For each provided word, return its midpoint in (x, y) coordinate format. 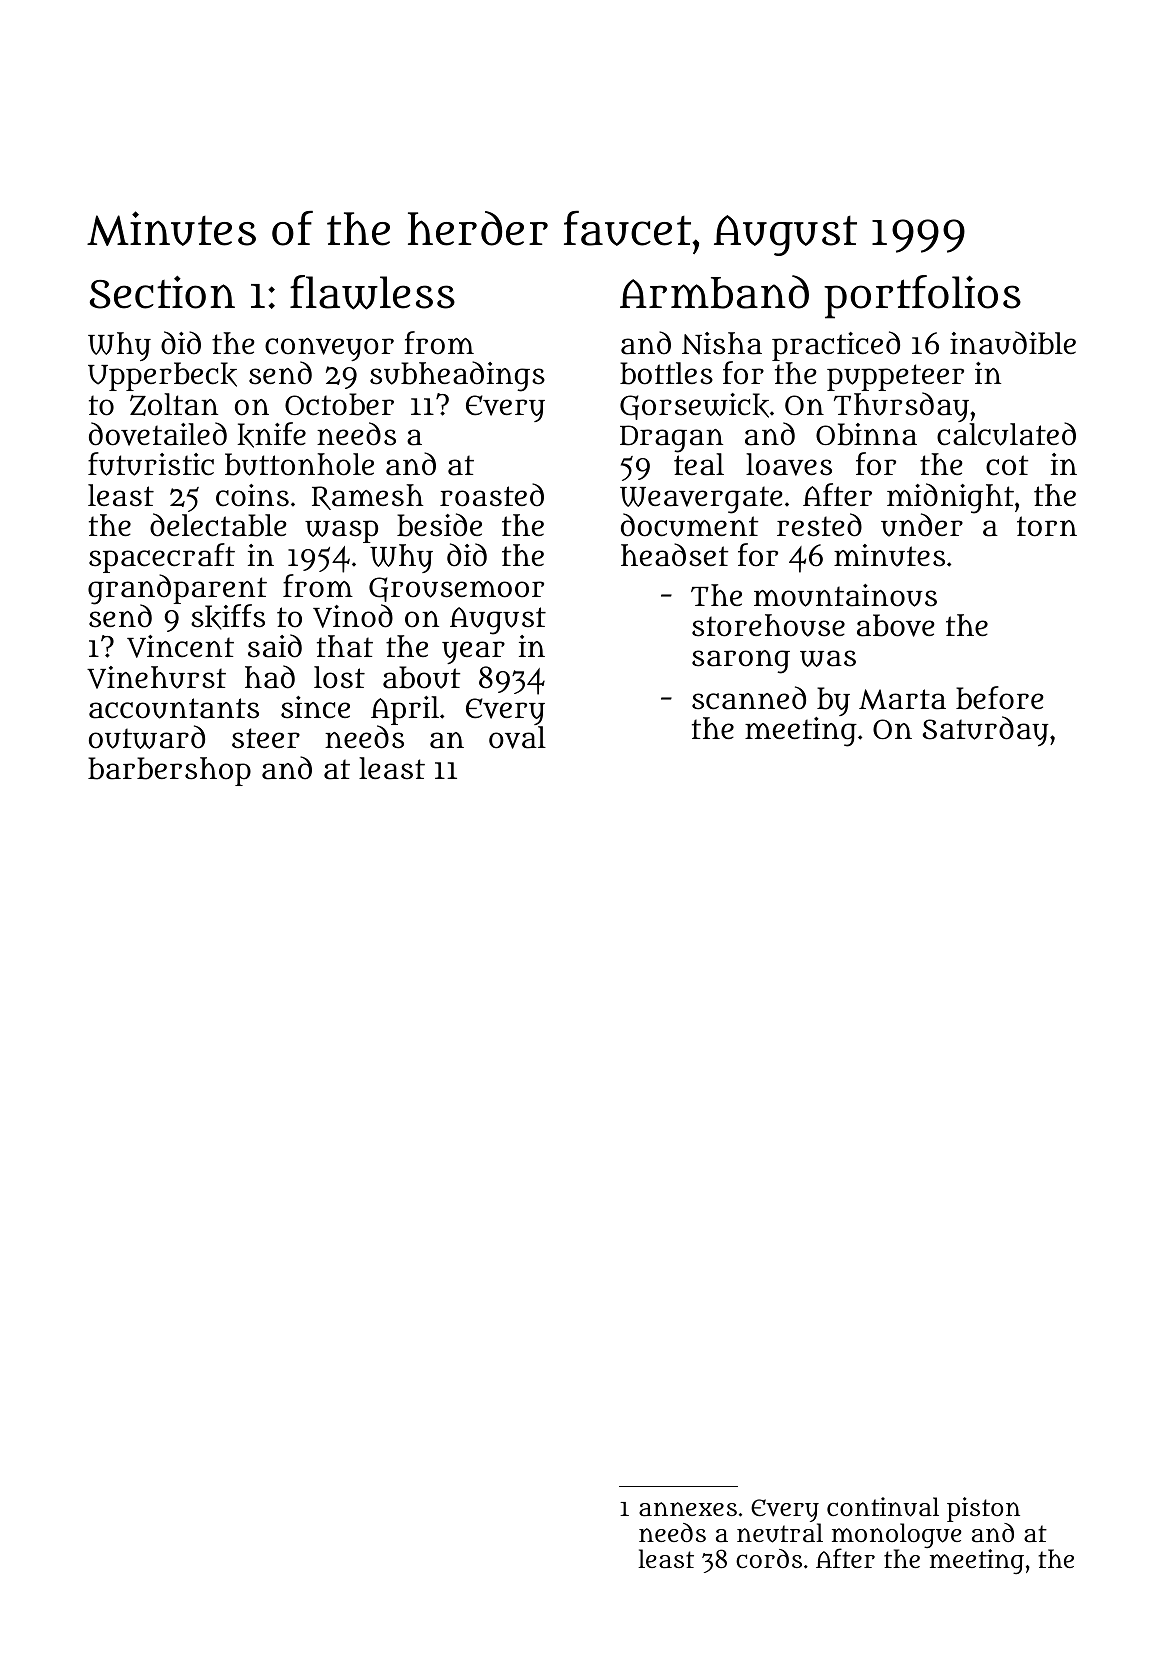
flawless (372, 292)
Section (162, 292)
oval (517, 737)
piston (983, 1509)
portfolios (922, 297)
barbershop (169, 771)
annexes (688, 1509)
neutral (780, 1533)
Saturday (986, 731)
